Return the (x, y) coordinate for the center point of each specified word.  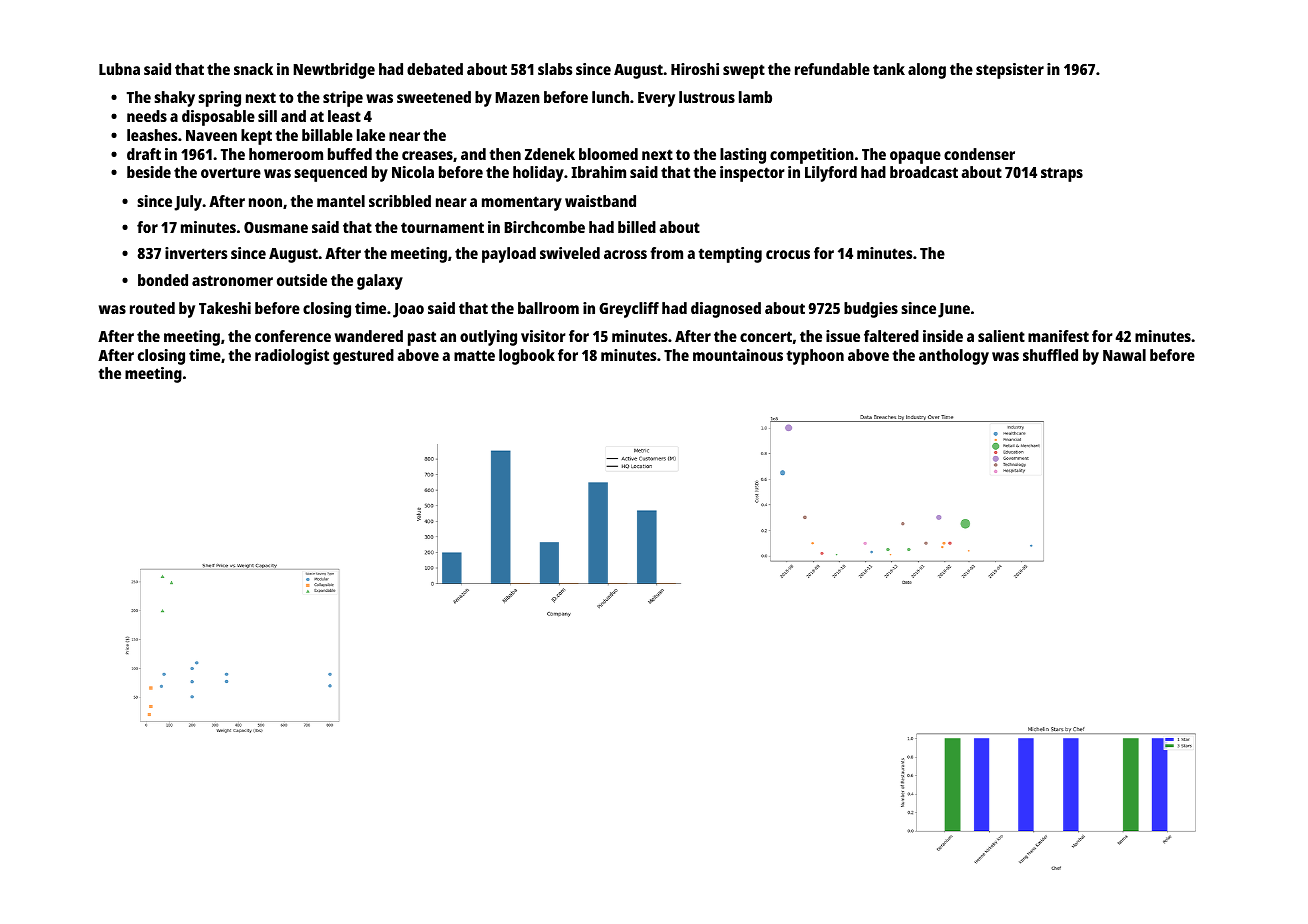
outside (302, 280)
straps (1062, 174)
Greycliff (629, 310)
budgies (871, 310)
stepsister (1010, 71)
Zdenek (550, 154)
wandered (369, 336)
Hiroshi (695, 69)
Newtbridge (334, 71)
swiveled (570, 253)
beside (149, 172)
